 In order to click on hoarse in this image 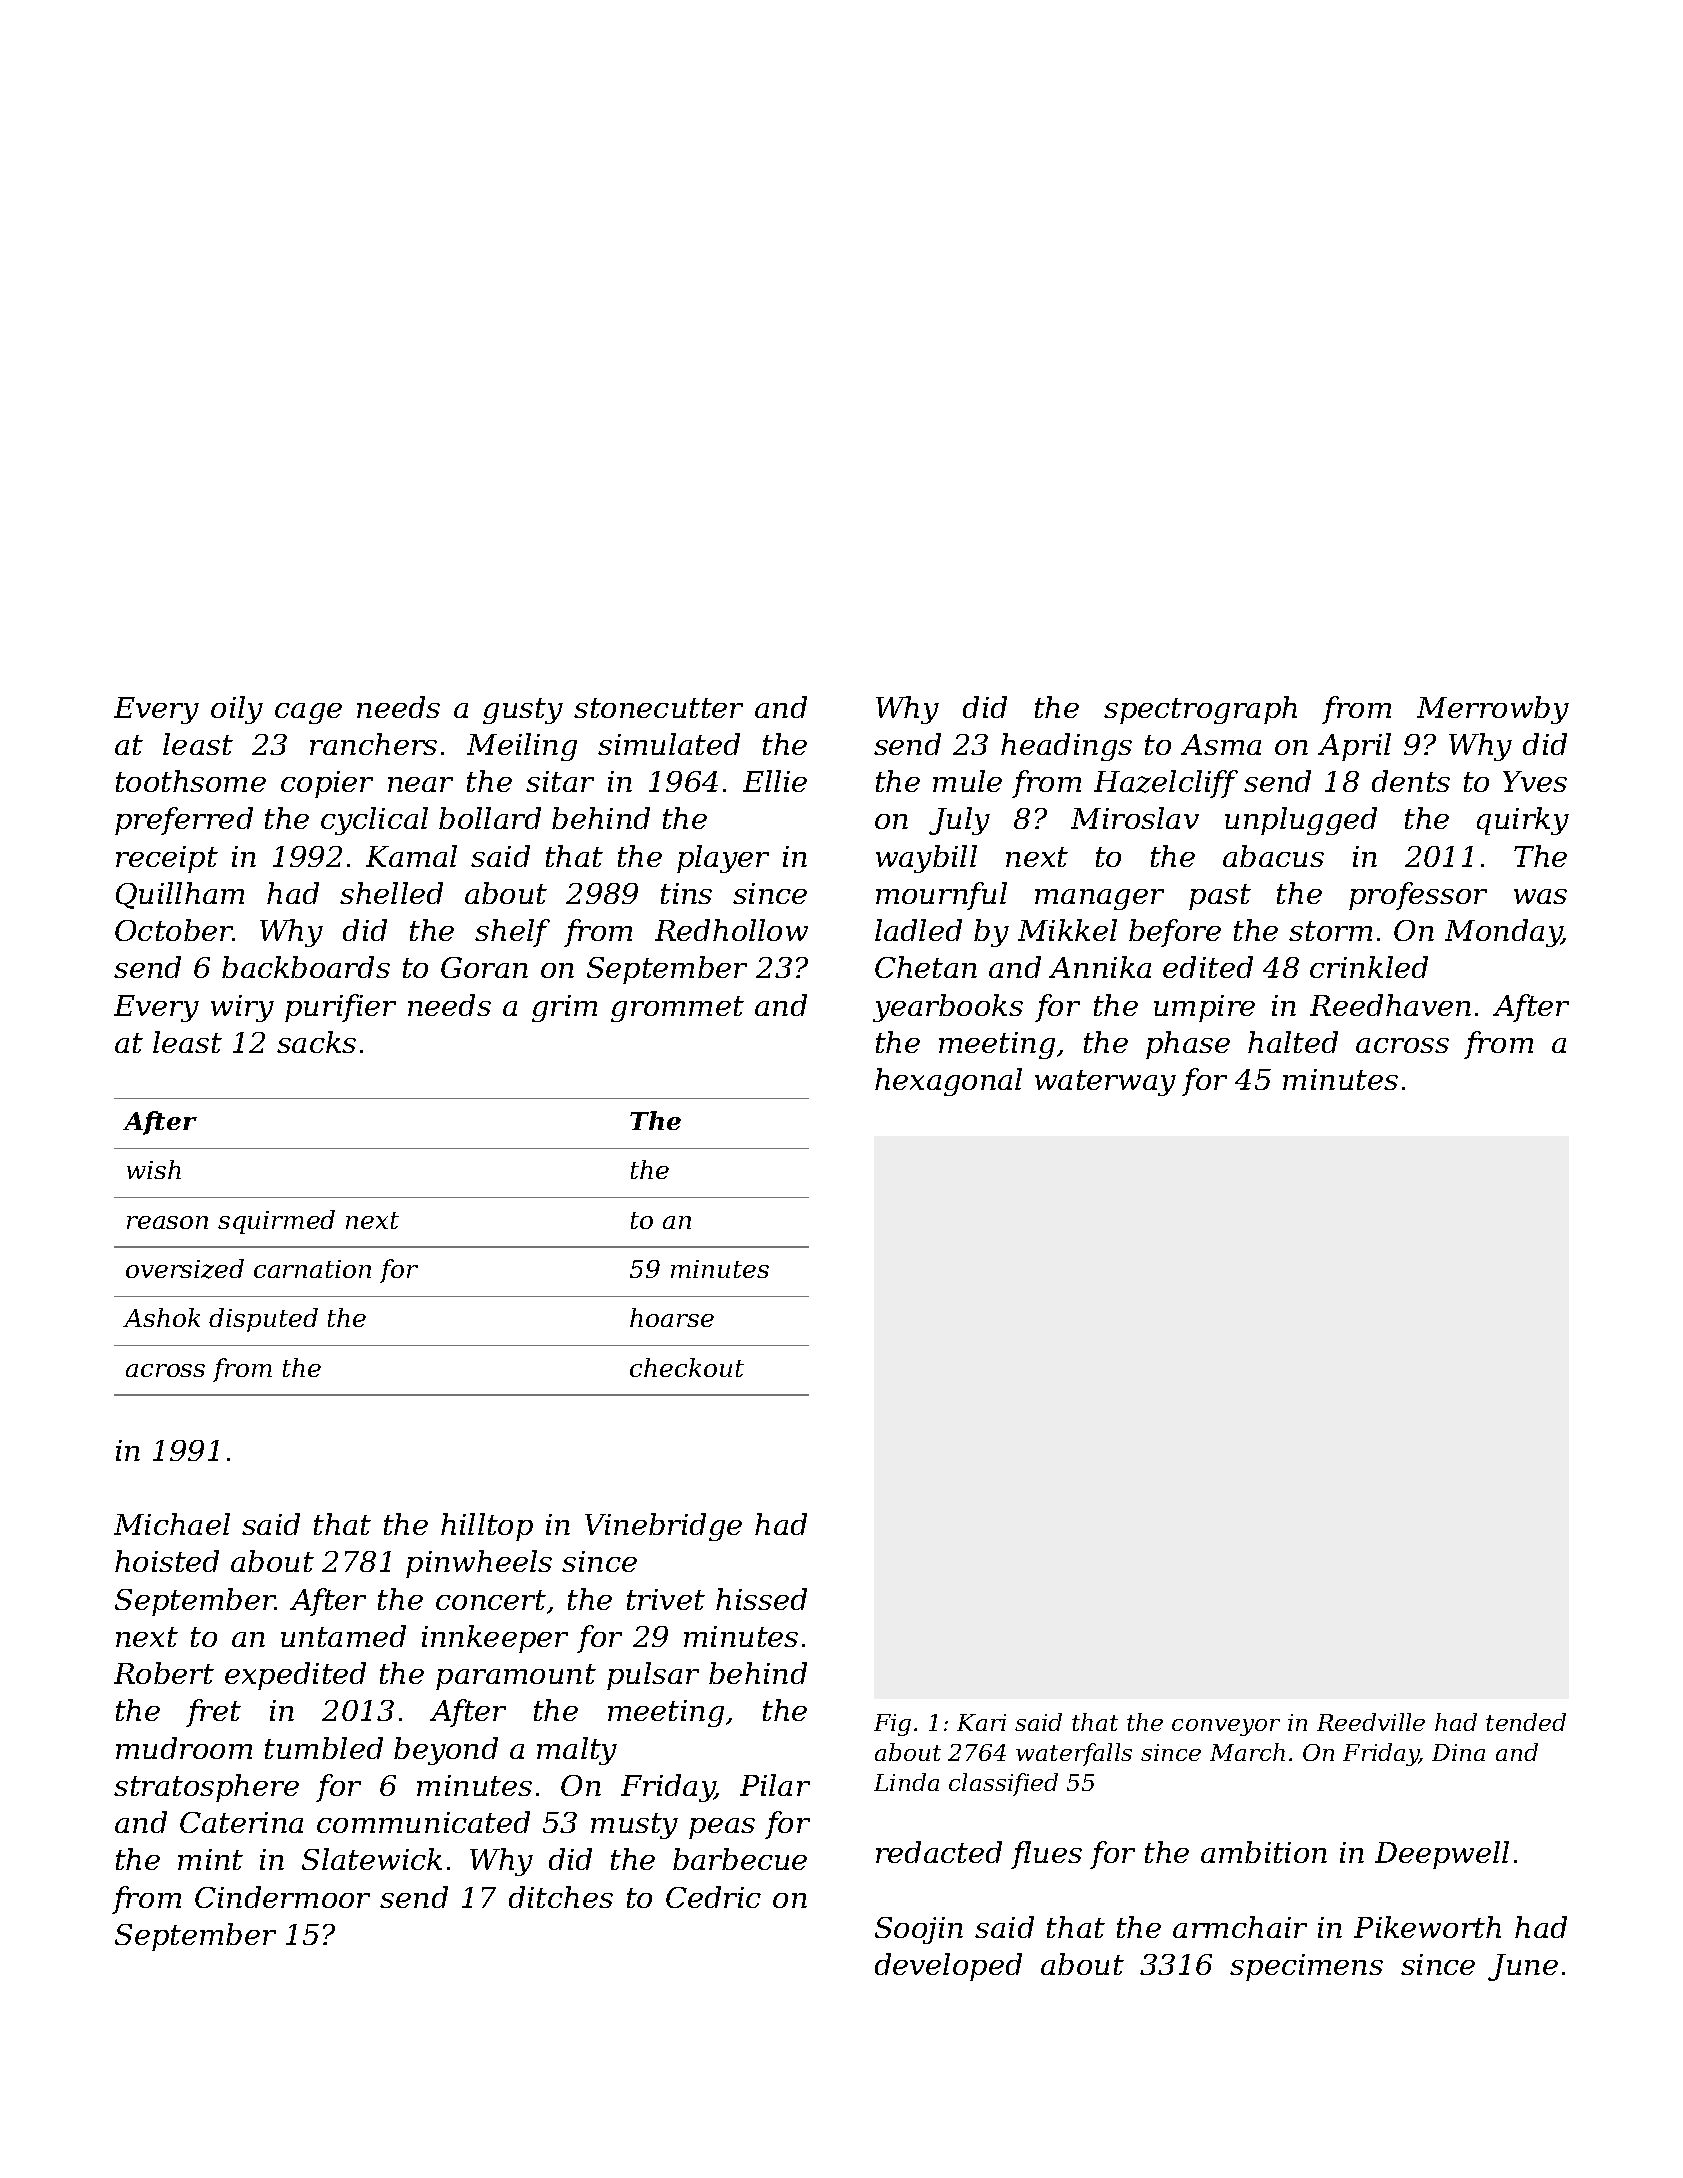, I will do `click(672, 1317)`.
